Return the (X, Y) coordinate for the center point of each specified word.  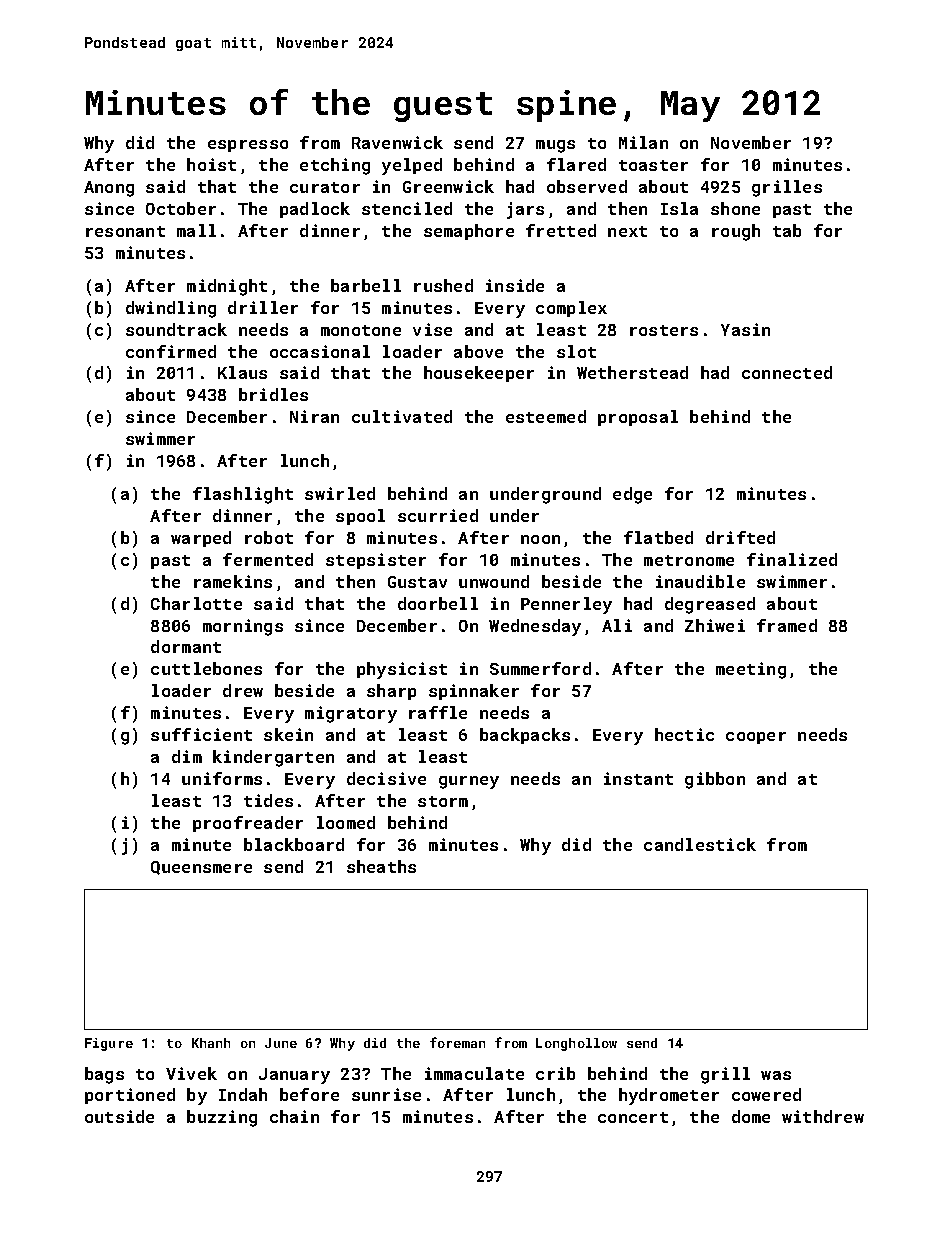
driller (263, 307)
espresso (248, 146)
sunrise (386, 1094)
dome (751, 1116)
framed (787, 625)
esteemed (546, 416)
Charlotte (196, 603)
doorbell (438, 603)
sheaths (381, 866)
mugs (555, 146)
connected (787, 372)
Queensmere (201, 868)
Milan (643, 142)
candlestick (700, 844)
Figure (109, 1044)
